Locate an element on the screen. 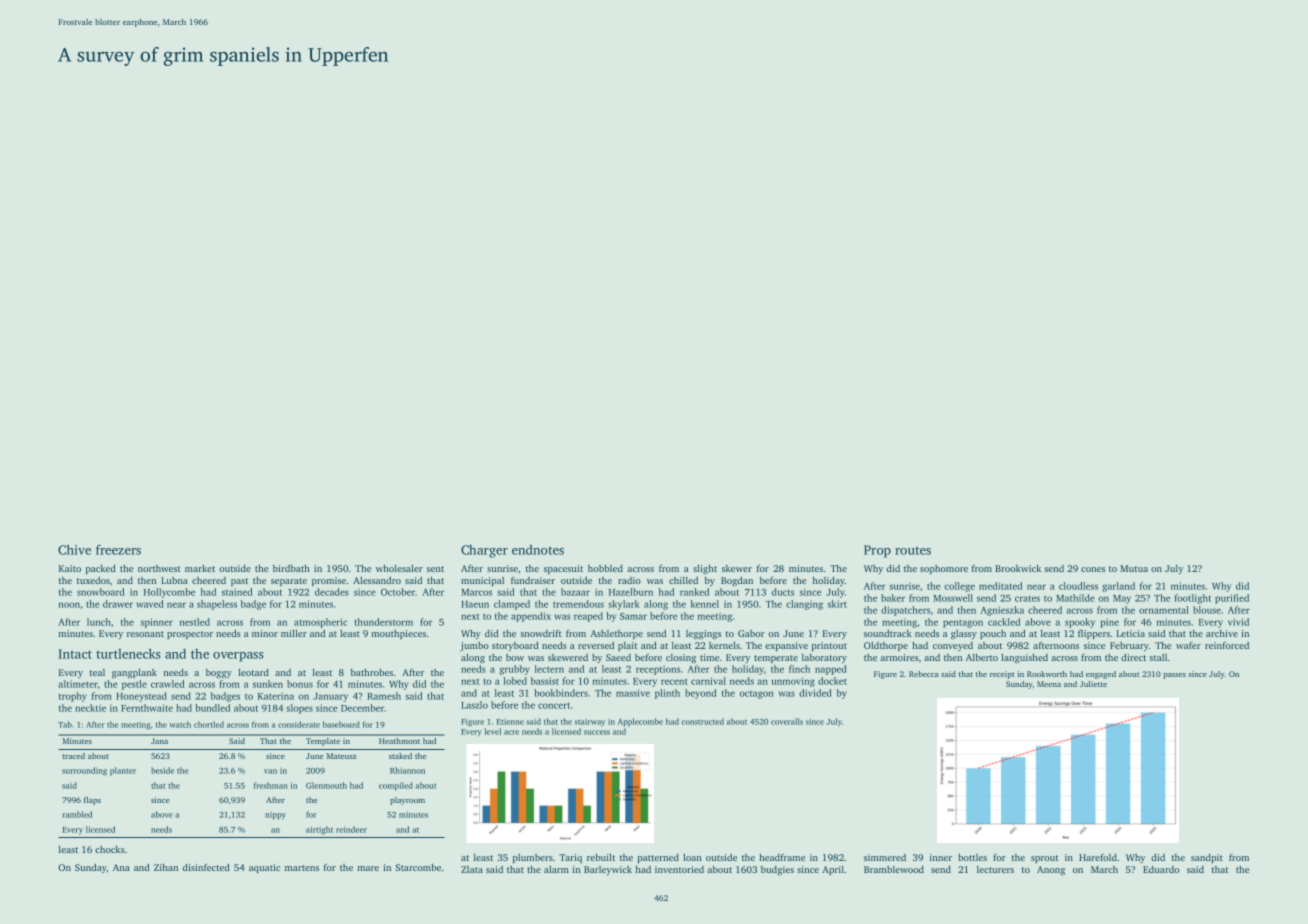  Meena is located at coordinates (1049, 684).
